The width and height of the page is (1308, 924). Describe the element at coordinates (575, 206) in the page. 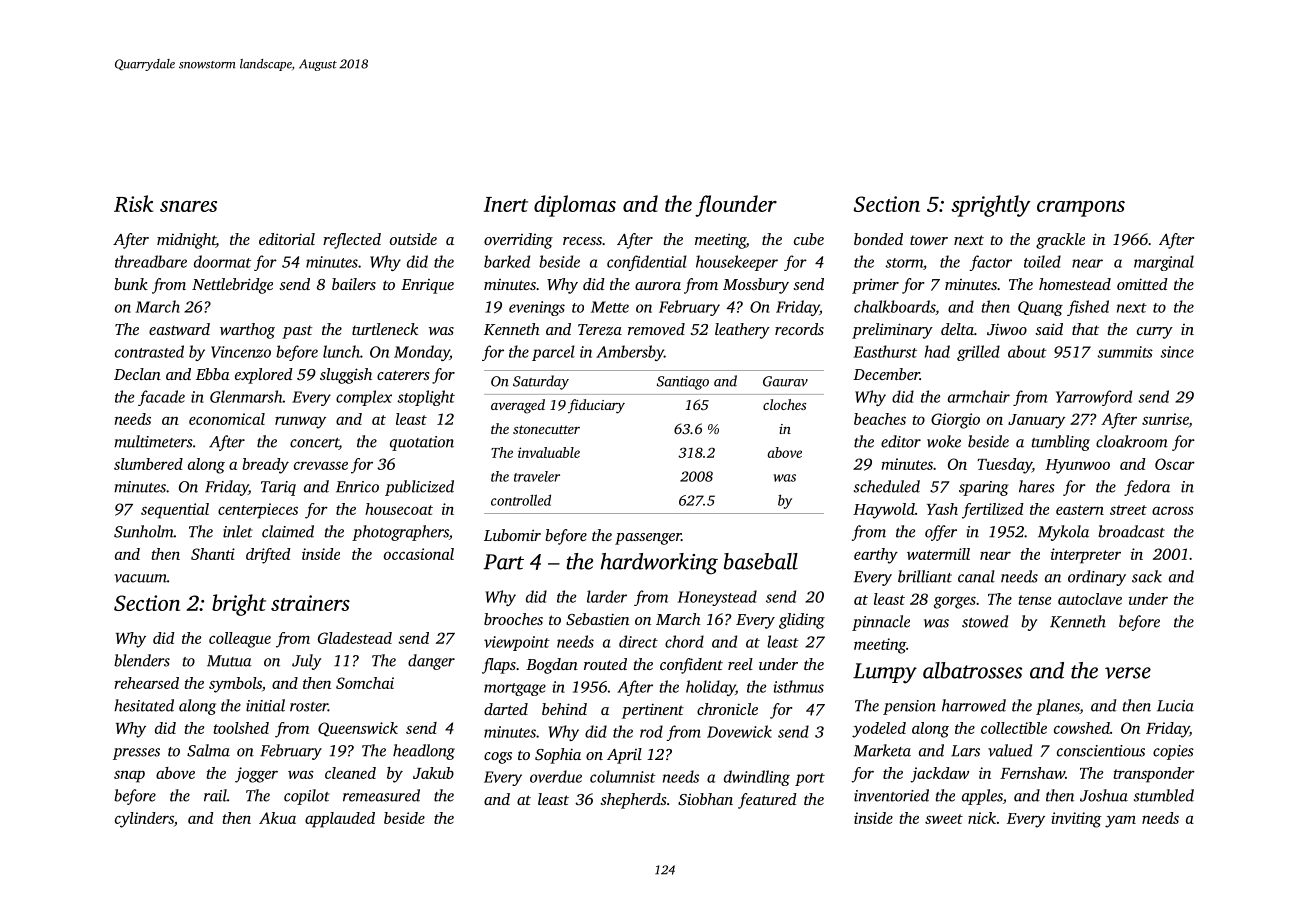

I see `diplomas` at that location.
